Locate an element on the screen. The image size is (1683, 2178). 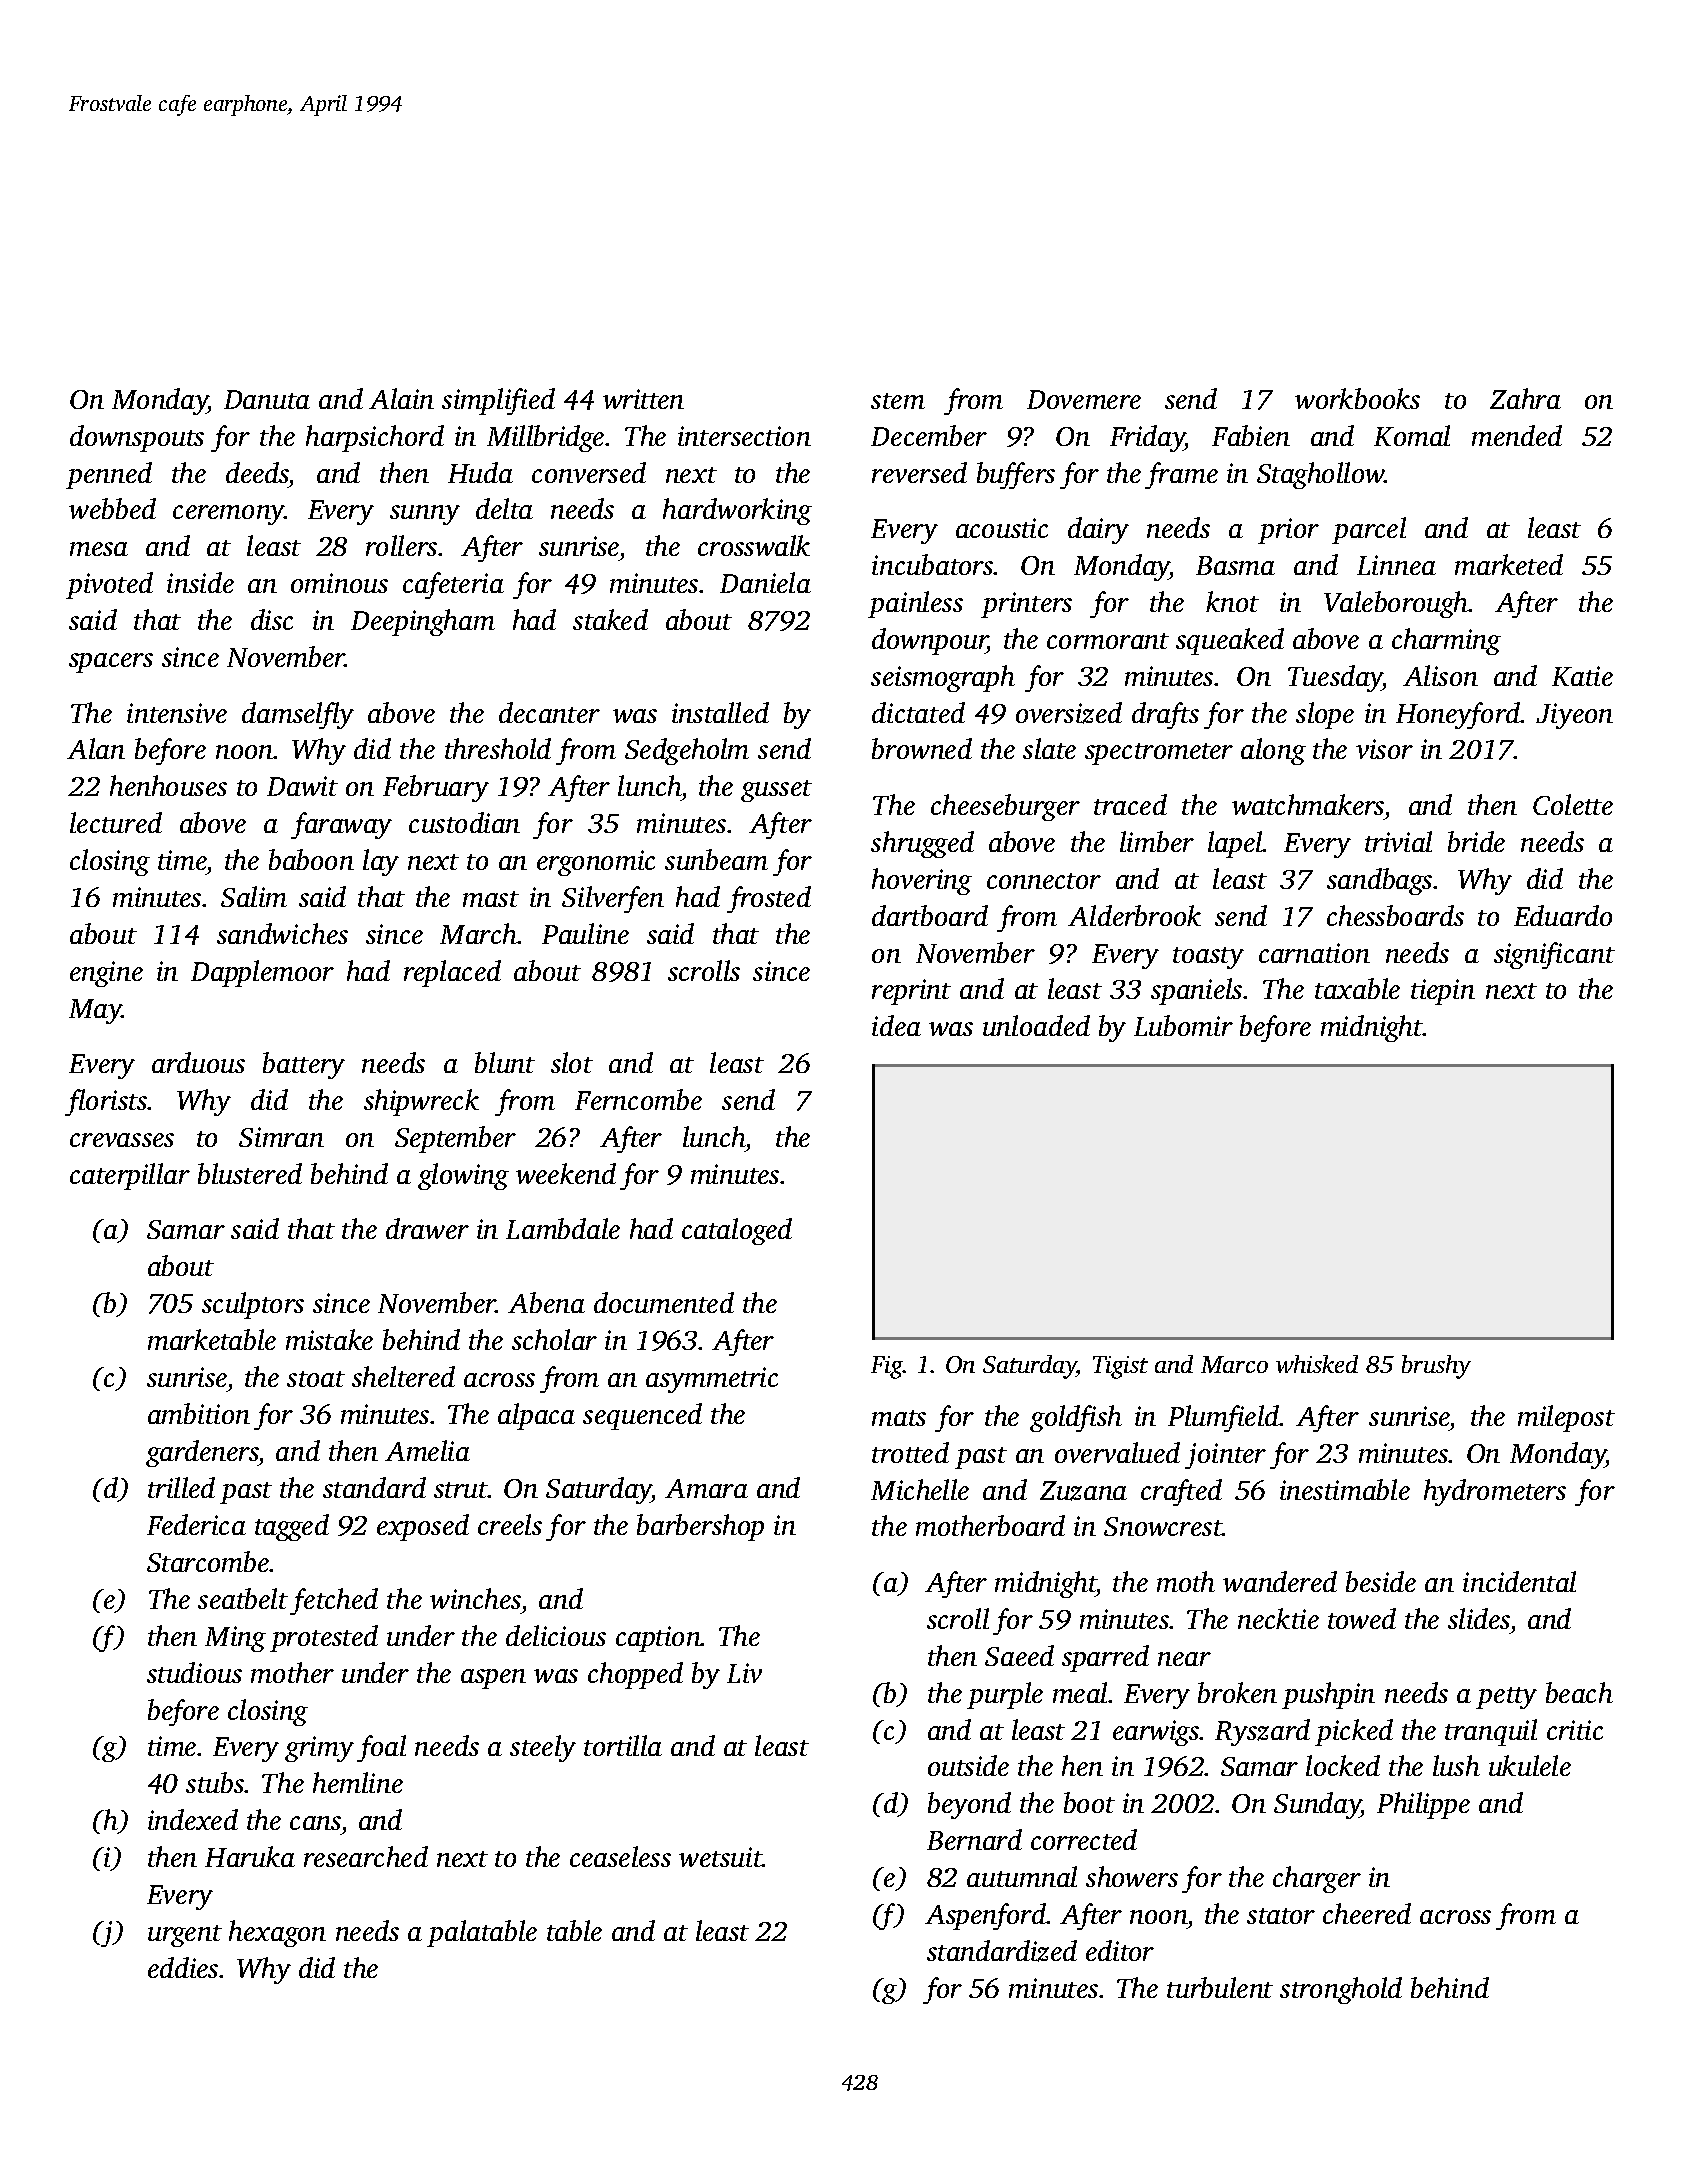
rollers is located at coordinates (401, 545).
